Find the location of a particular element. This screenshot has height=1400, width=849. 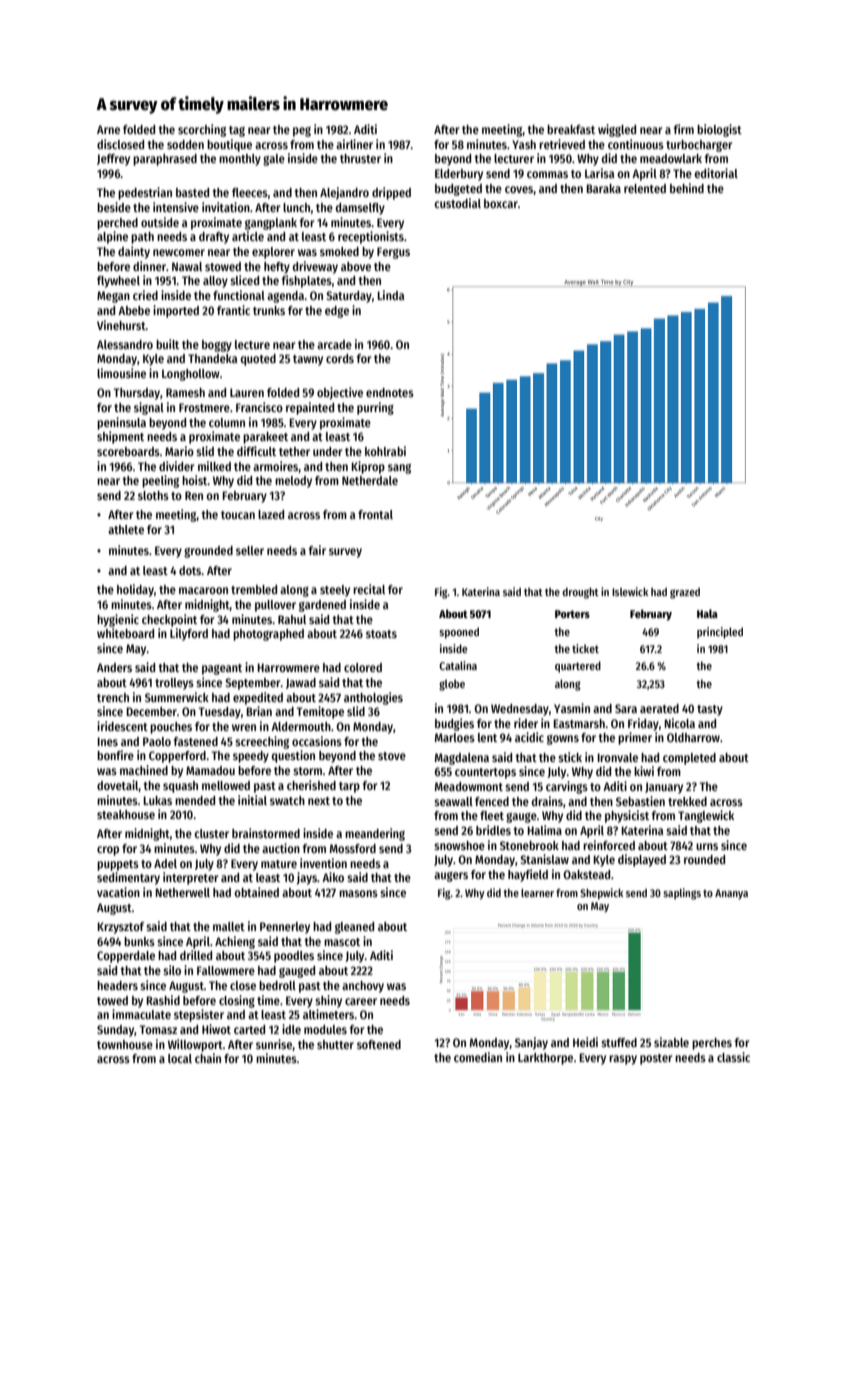

gale is located at coordinates (274, 160).
